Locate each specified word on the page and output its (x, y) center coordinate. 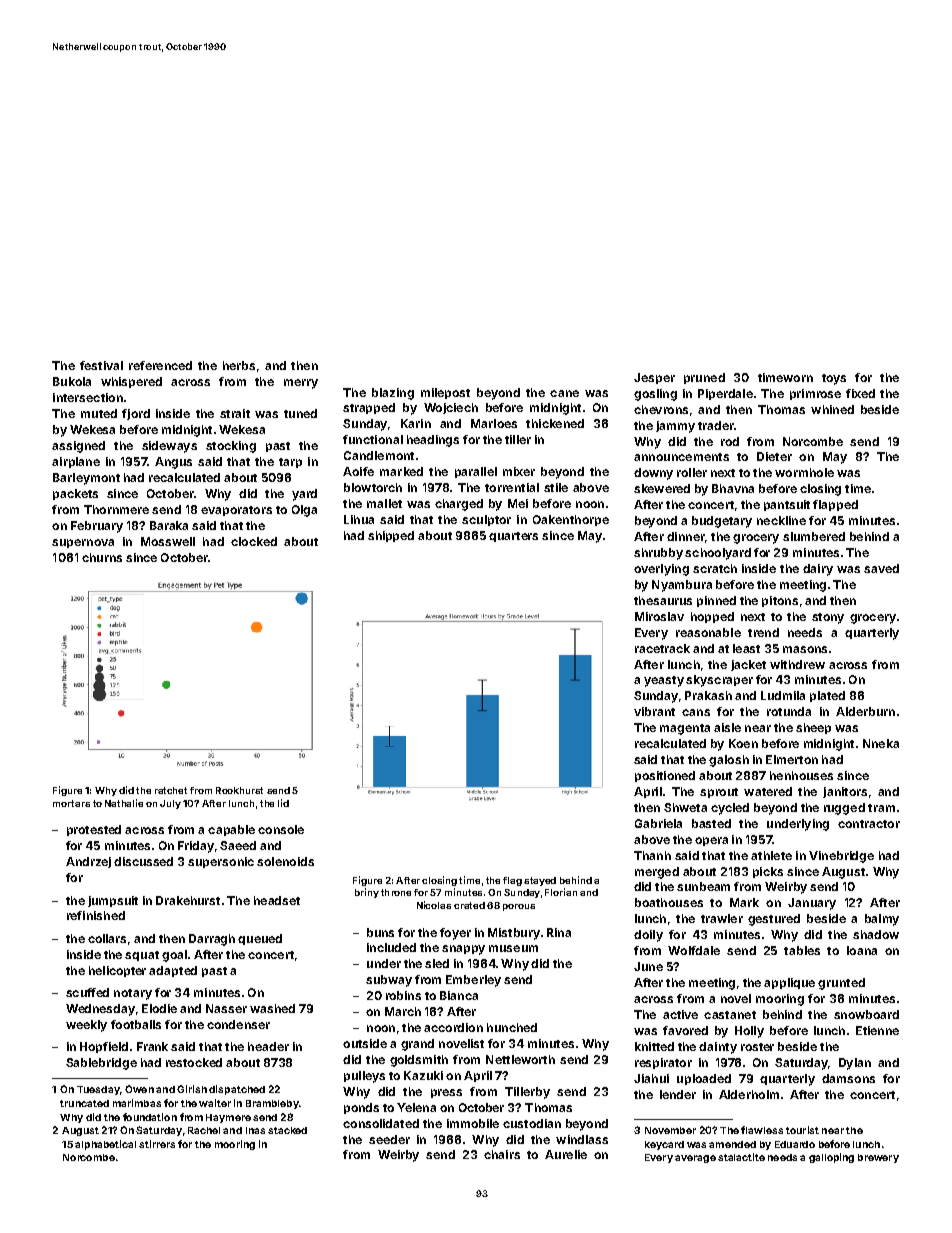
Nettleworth (520, 1059)
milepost (445, 393)
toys (834, 379)
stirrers (157, 1144)
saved (881, 568)
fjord (136, 414)
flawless (762, 1130)
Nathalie (124, 803)
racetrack (662, 648)
